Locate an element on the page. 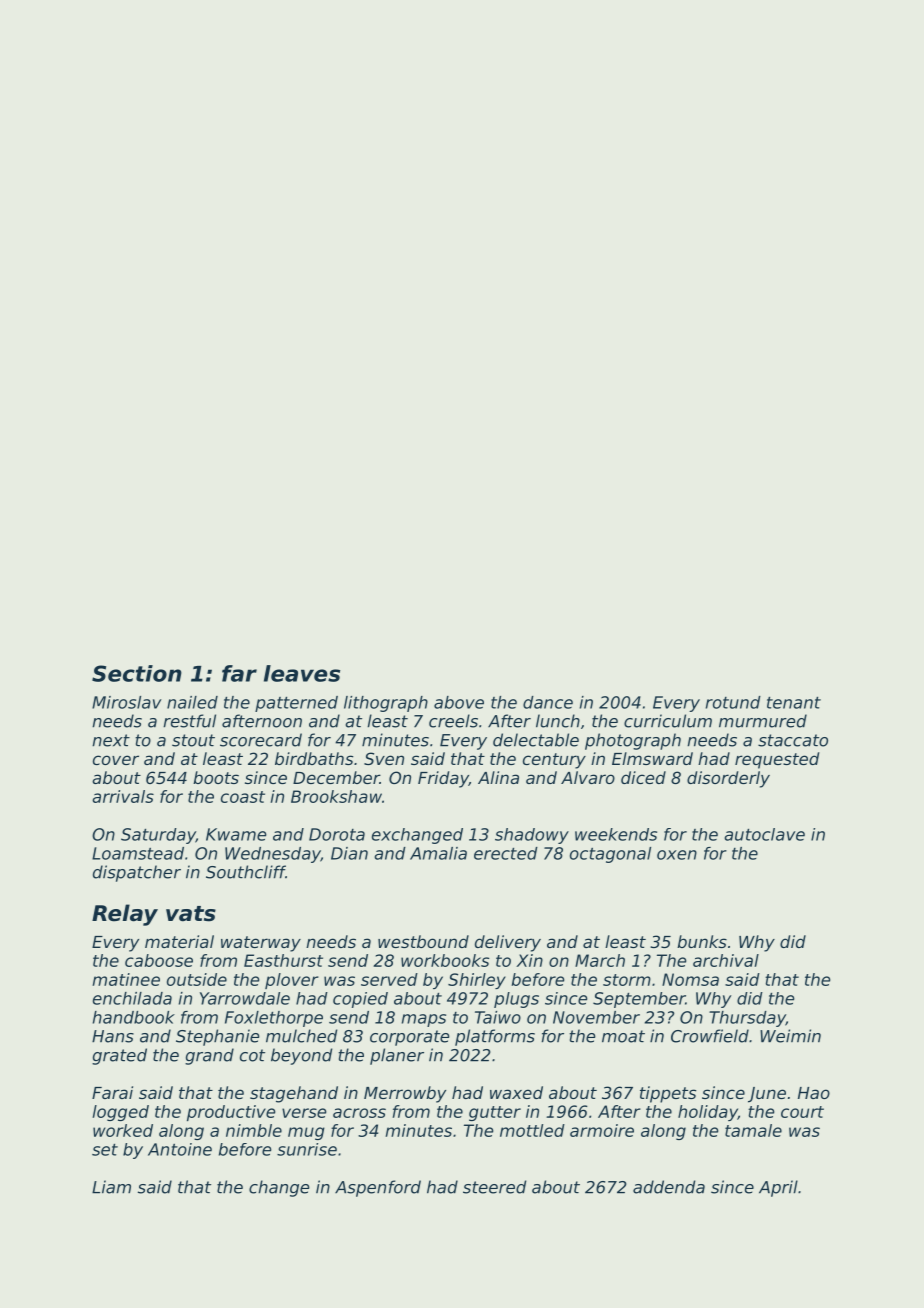  Antoine is located at coordinates (180, 1149).
